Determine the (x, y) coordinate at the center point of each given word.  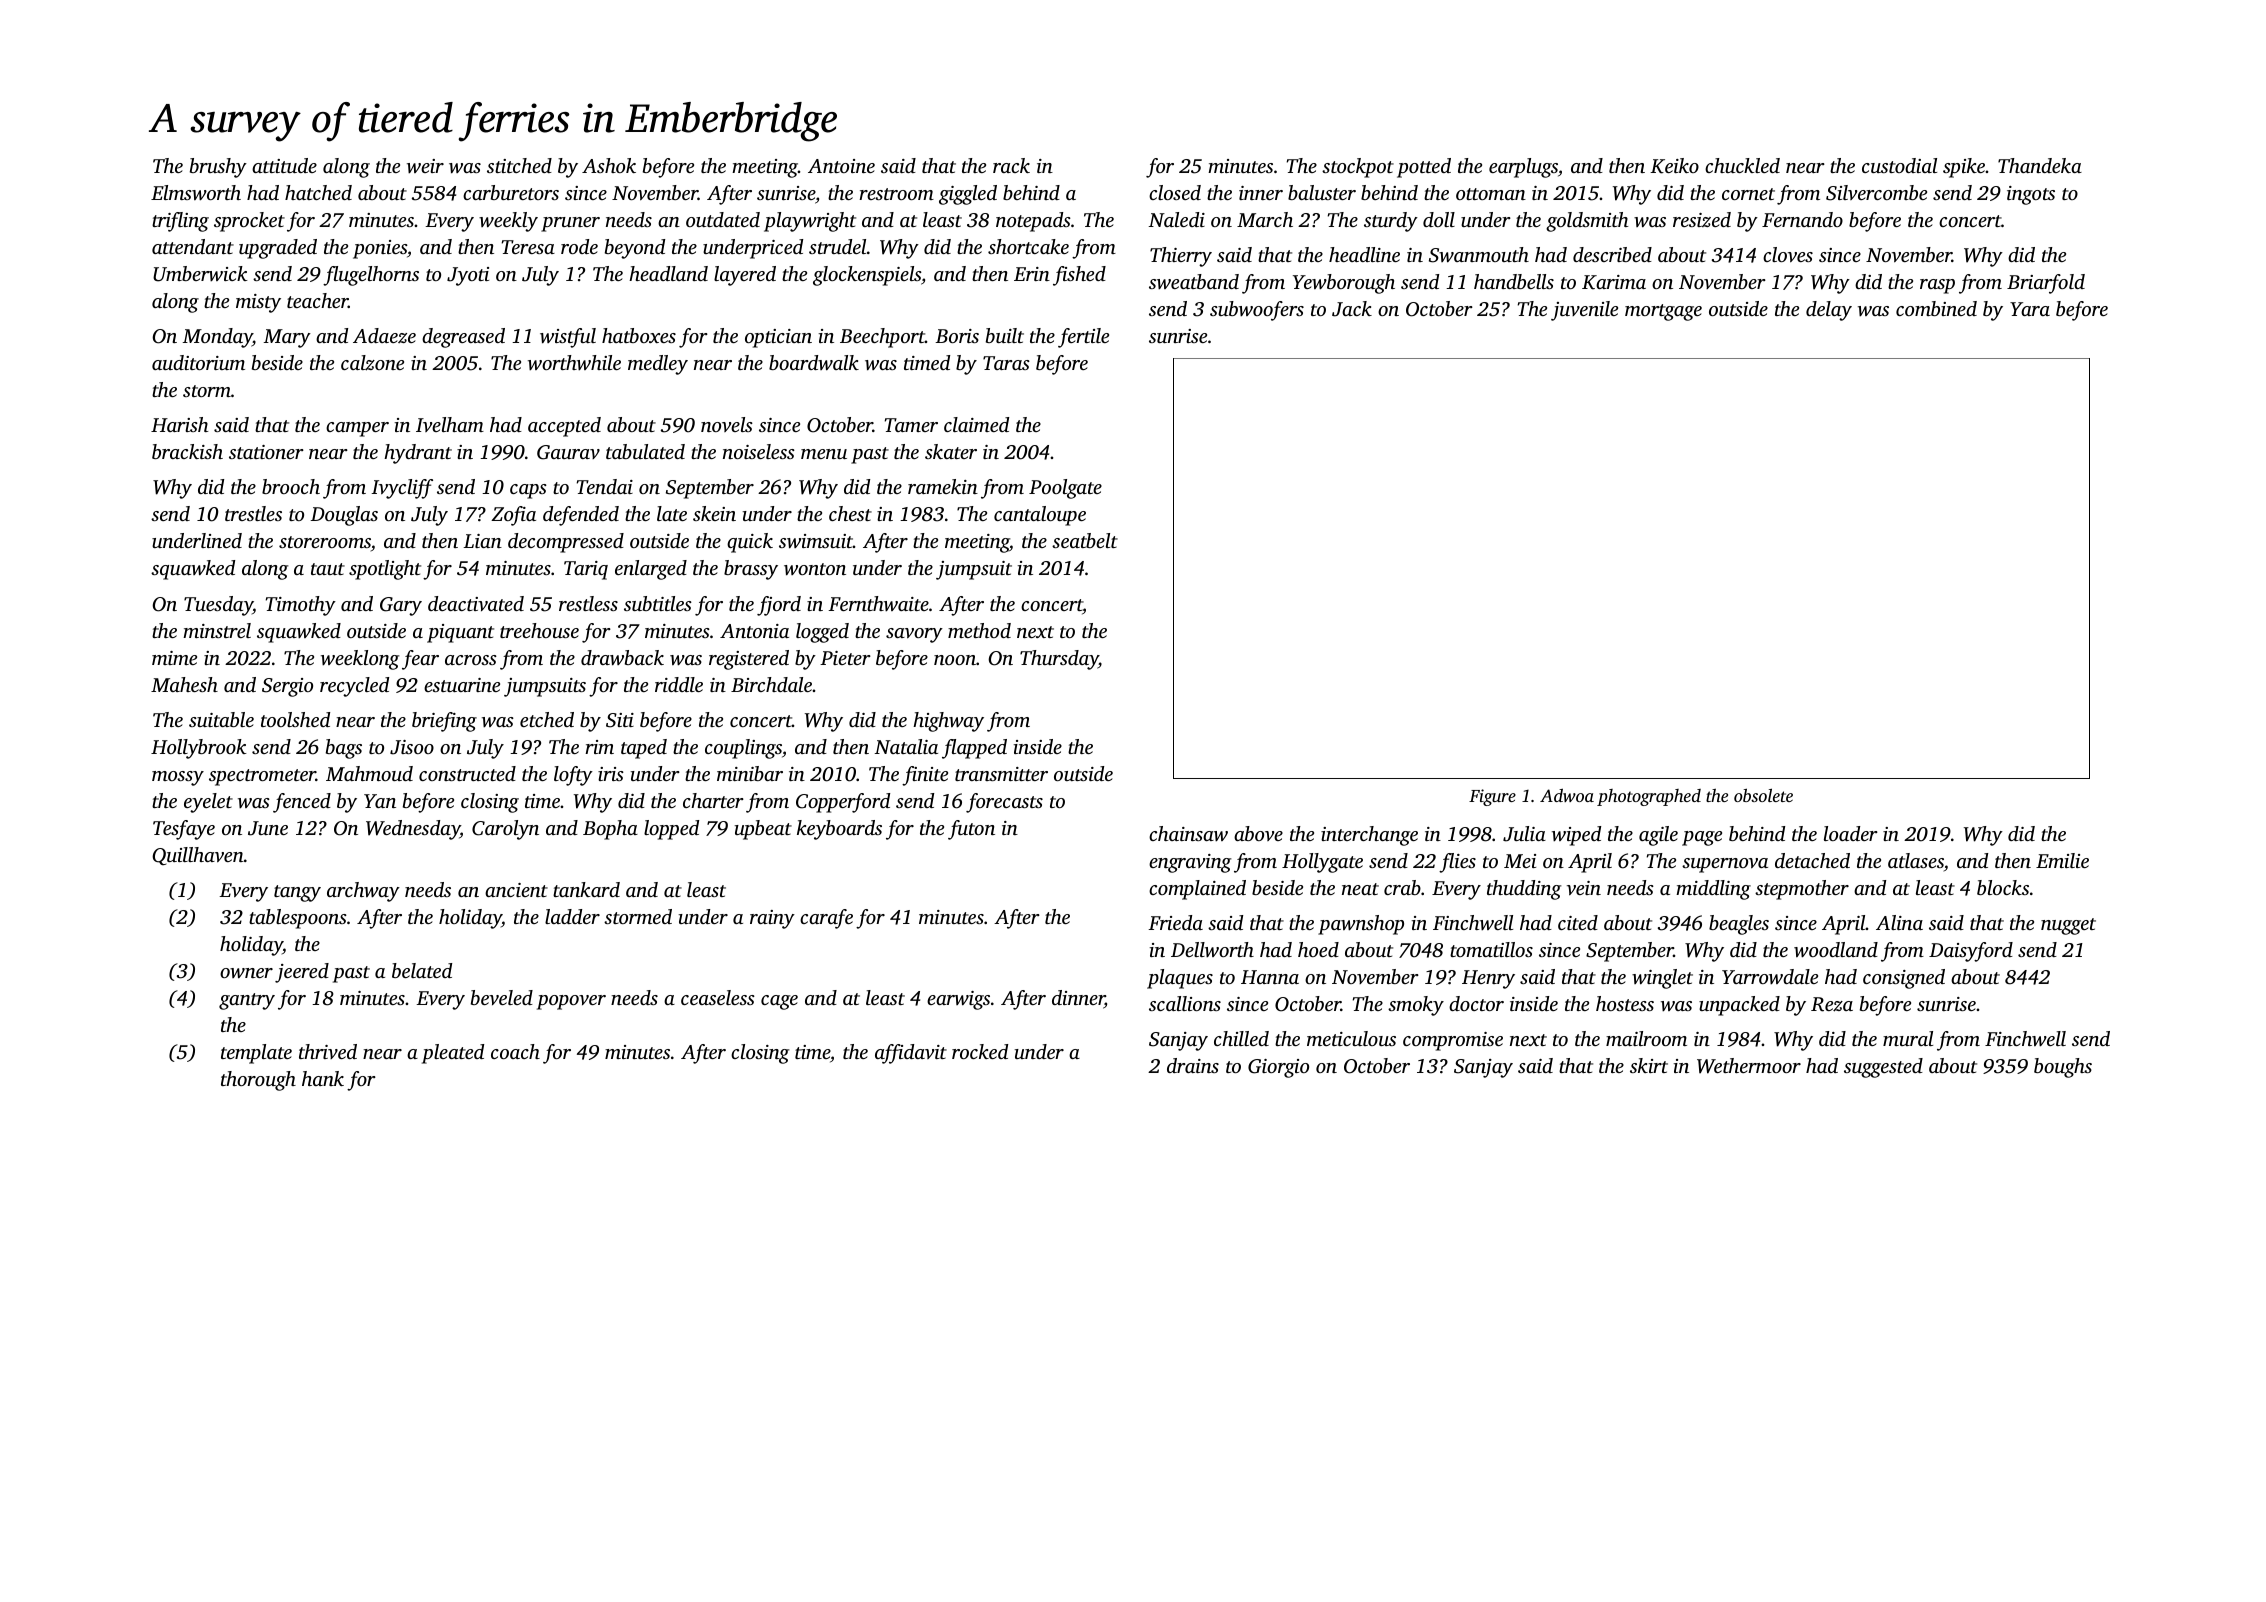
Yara (2030, 309)
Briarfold (2046, 284)
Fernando (1802, 219)
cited (1578, 922)
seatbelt (1085, 540)
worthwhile (574, 362)
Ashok (609, 165)
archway (363, 892)
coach (515, 1051)
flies (1457, 863)
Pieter (845, 658)
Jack (1352, 309)
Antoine (841, 166)
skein (714, 513)
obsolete (1763, 795)
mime (174, 658)
